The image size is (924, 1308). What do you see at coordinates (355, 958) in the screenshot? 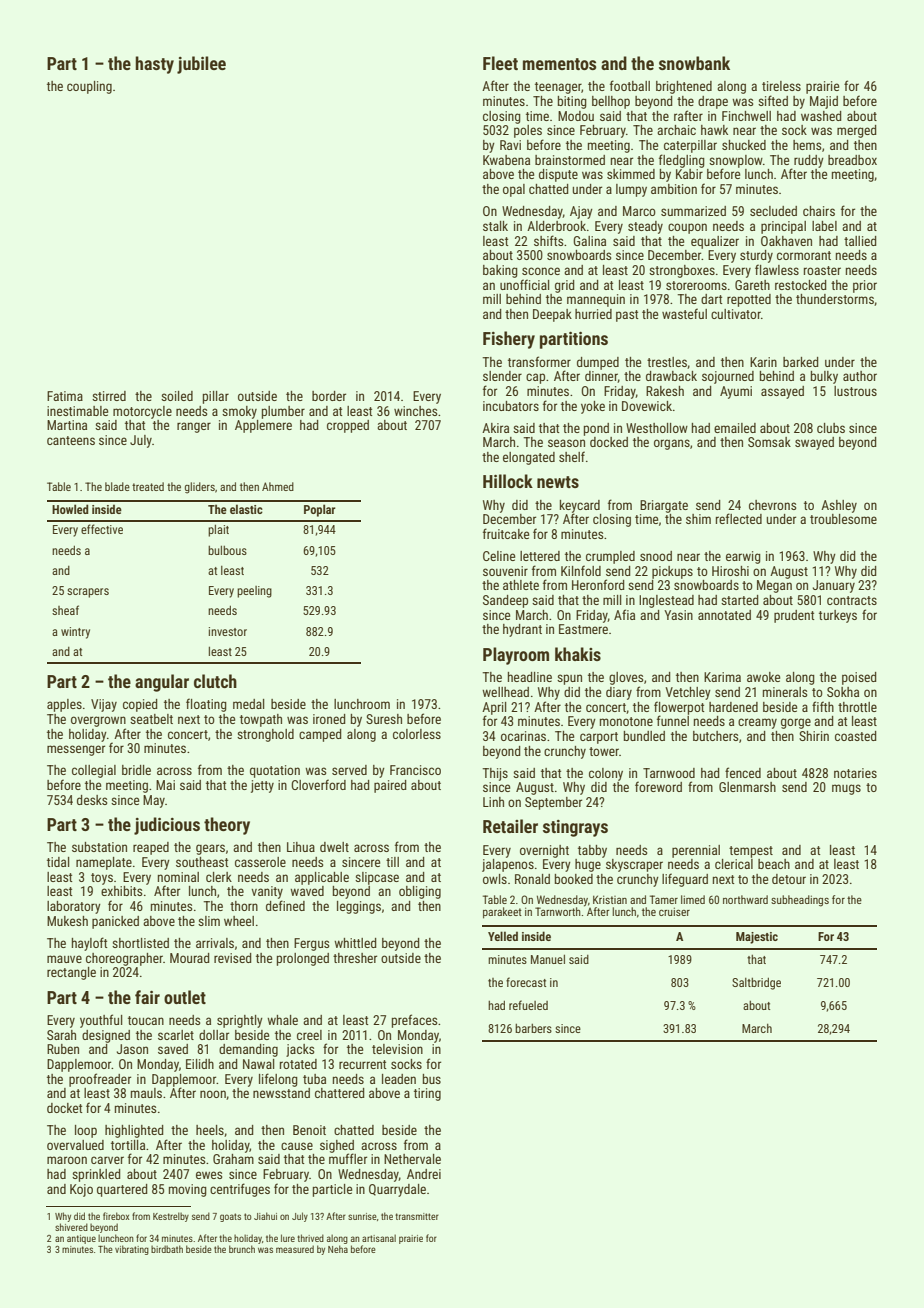
I see `thresher` at bounding box center [355, 958].
